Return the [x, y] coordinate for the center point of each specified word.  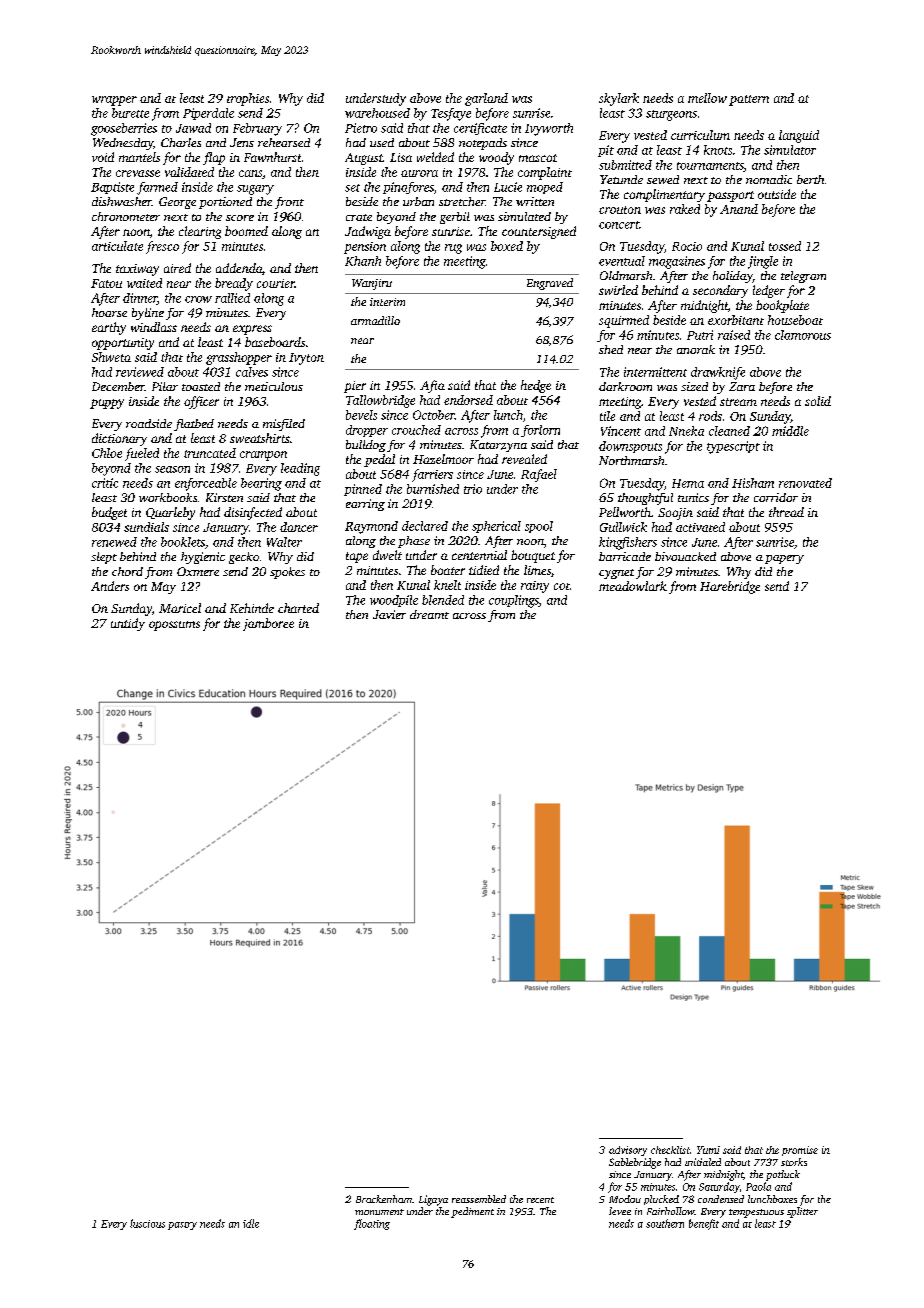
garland [486, 99]
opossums [174, 626]
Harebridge [730, 587]
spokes [287, 573]
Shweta [111, 357]
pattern [749, 100]
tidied [484, 570]
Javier [389, 614]
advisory [628, 1151]
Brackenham [384, 1199]
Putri [700, 335]
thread [786, 512]
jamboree [268, 624]
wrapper [114, 101]
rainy [535, 587]
